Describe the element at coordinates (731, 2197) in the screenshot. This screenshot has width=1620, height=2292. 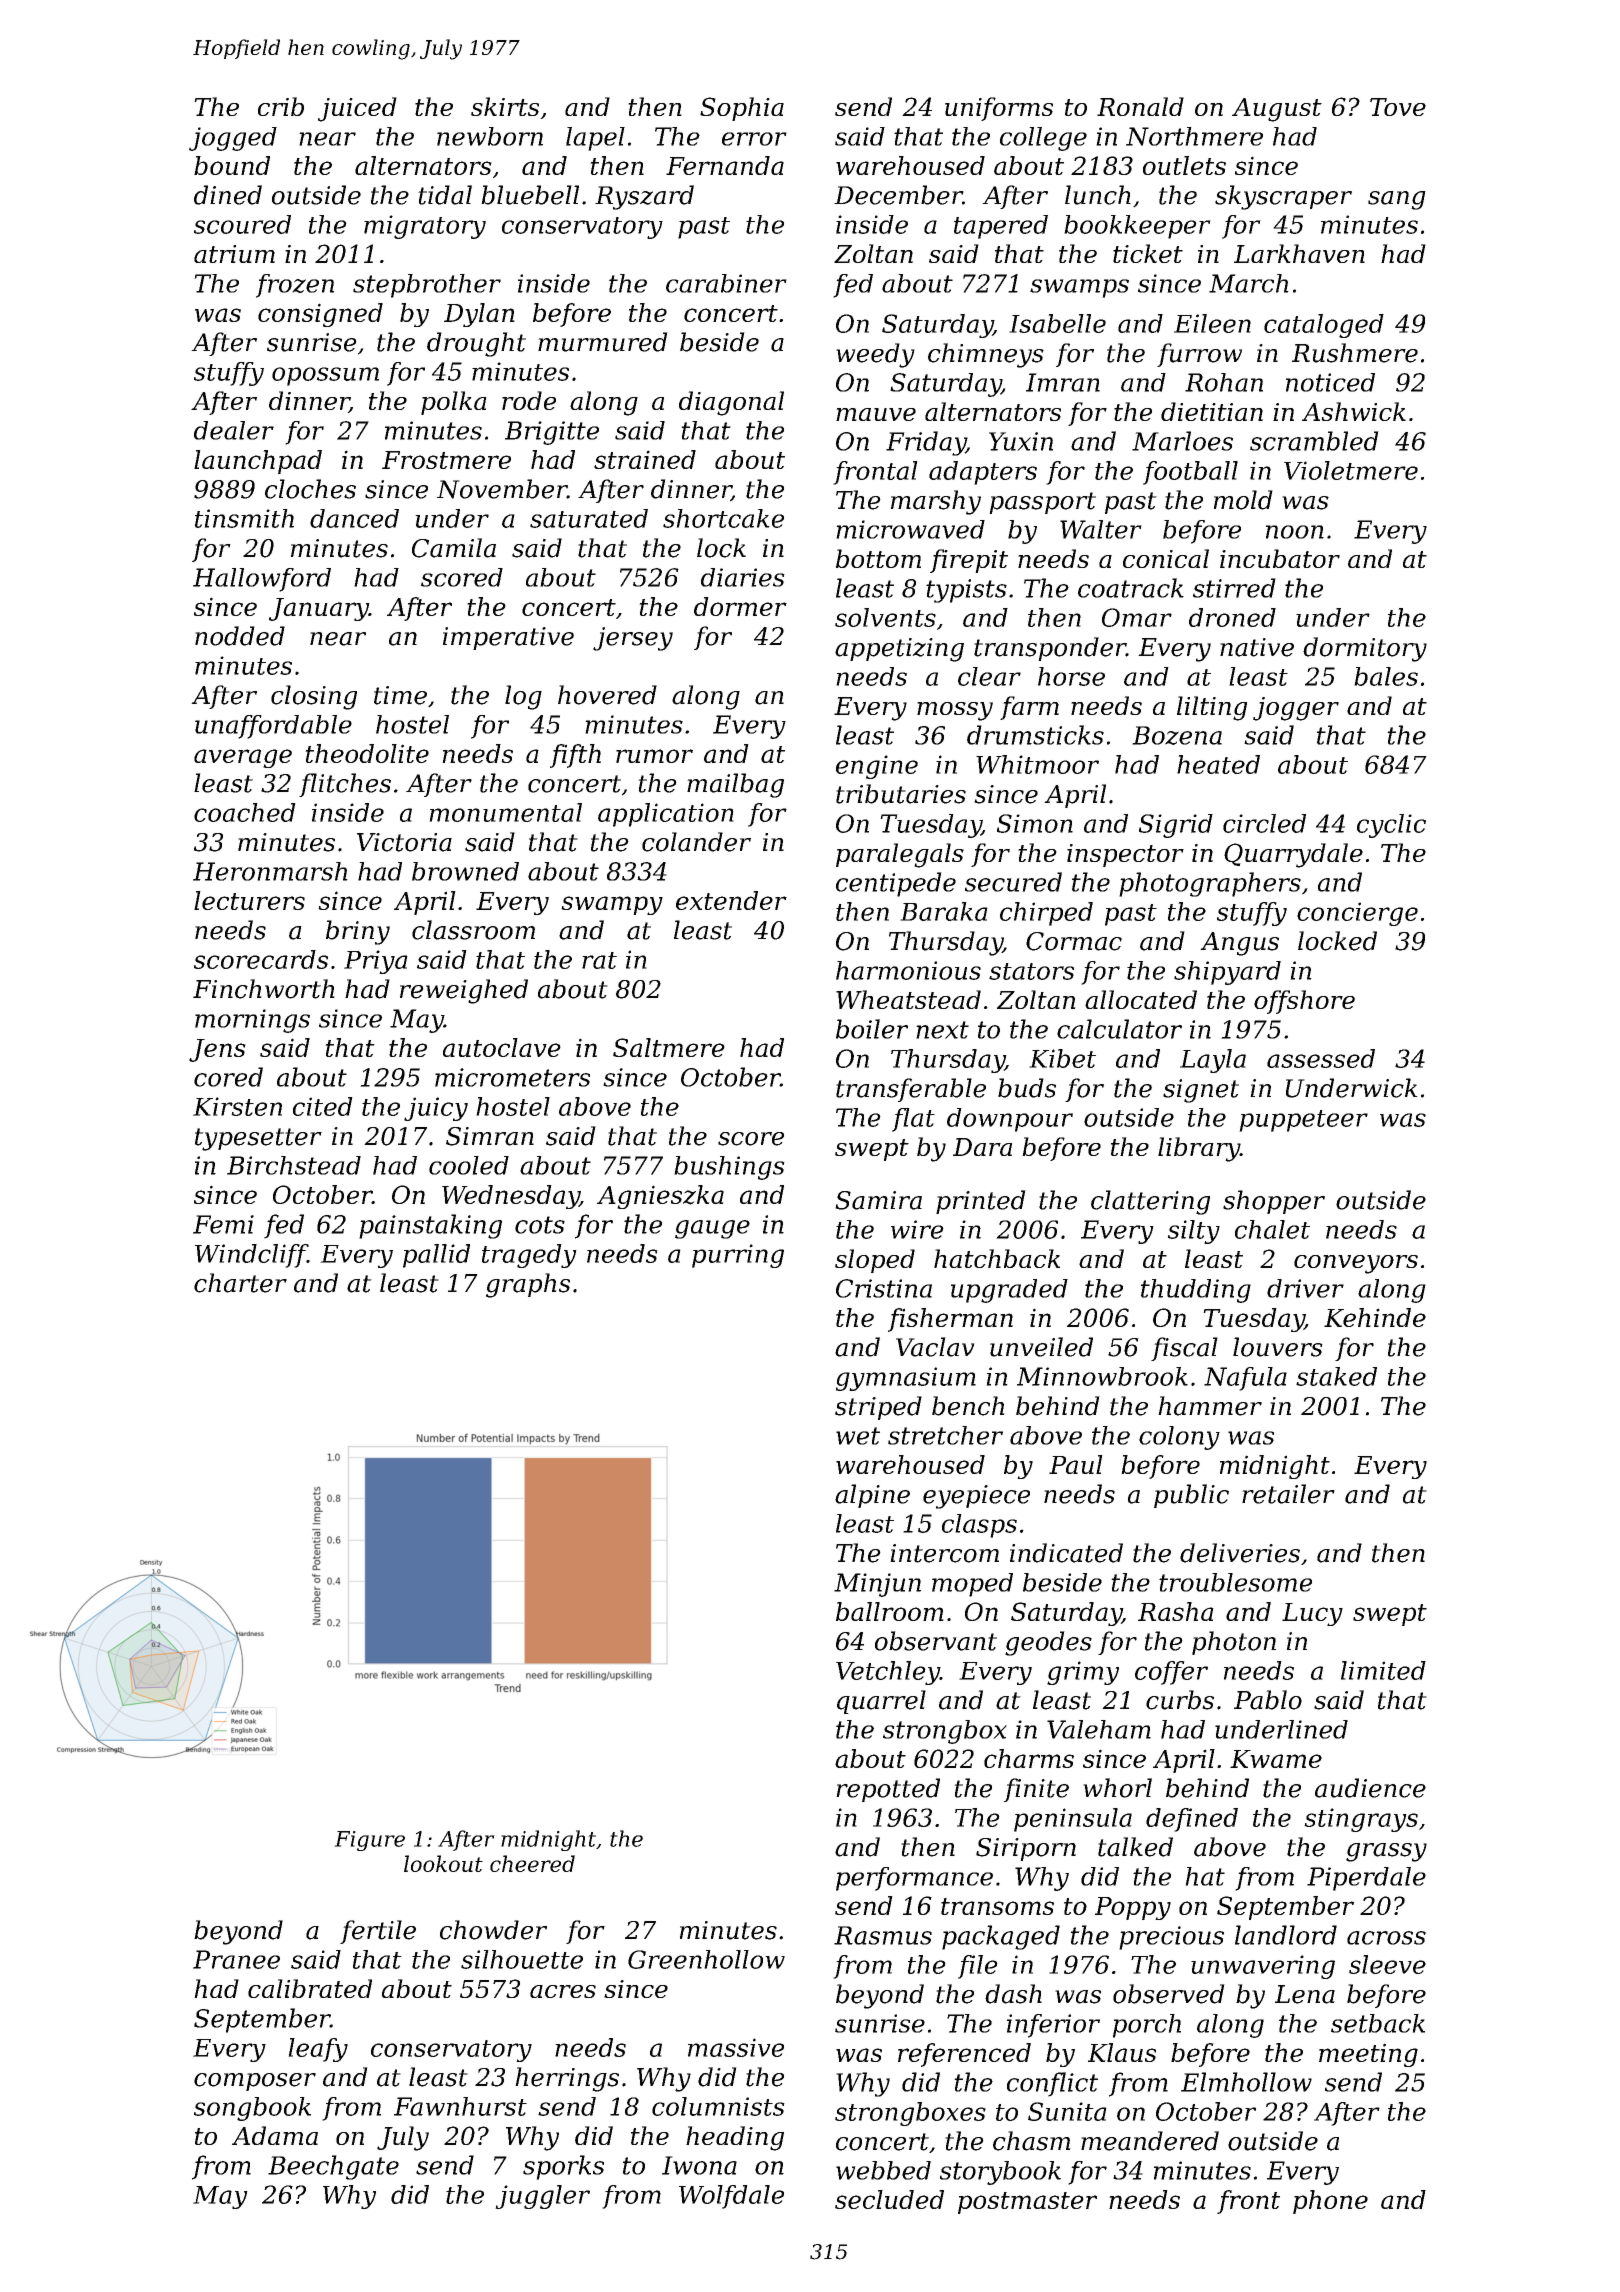
I see `Wolfdale` at that location.
